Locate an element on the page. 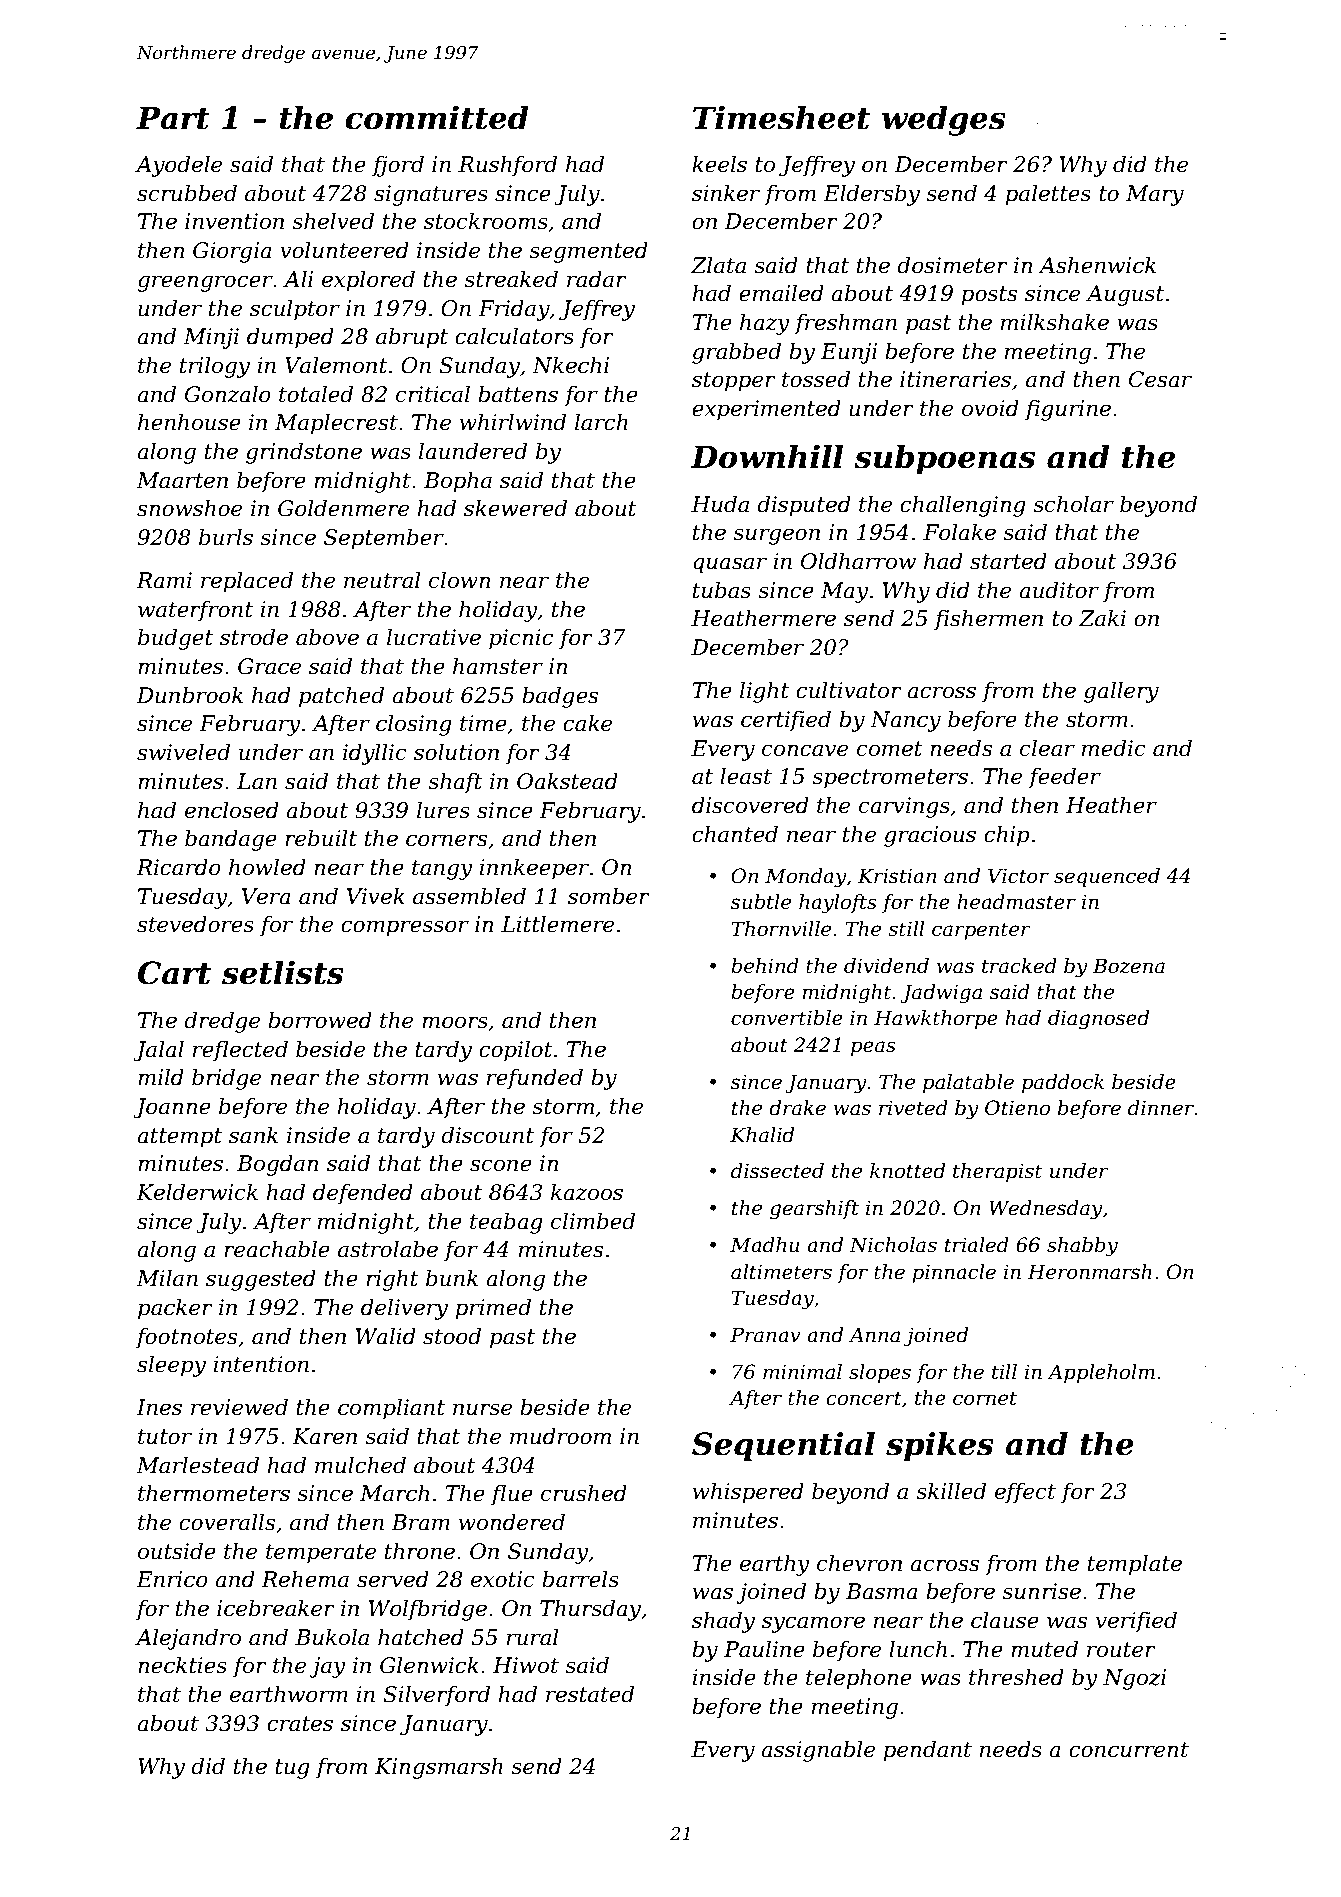  Part is located at coordinates (173, 118).
